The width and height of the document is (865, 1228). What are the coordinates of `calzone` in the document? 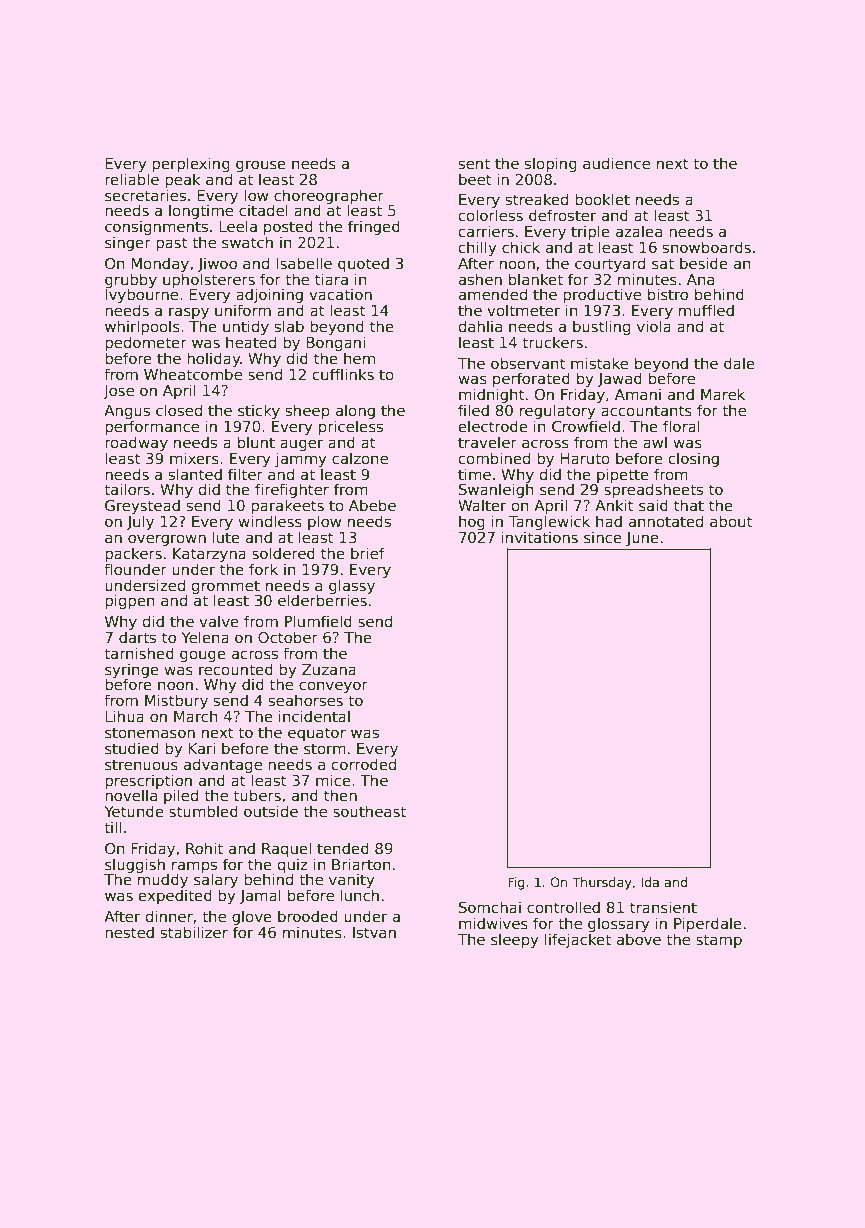 It's located at (360, 458).
